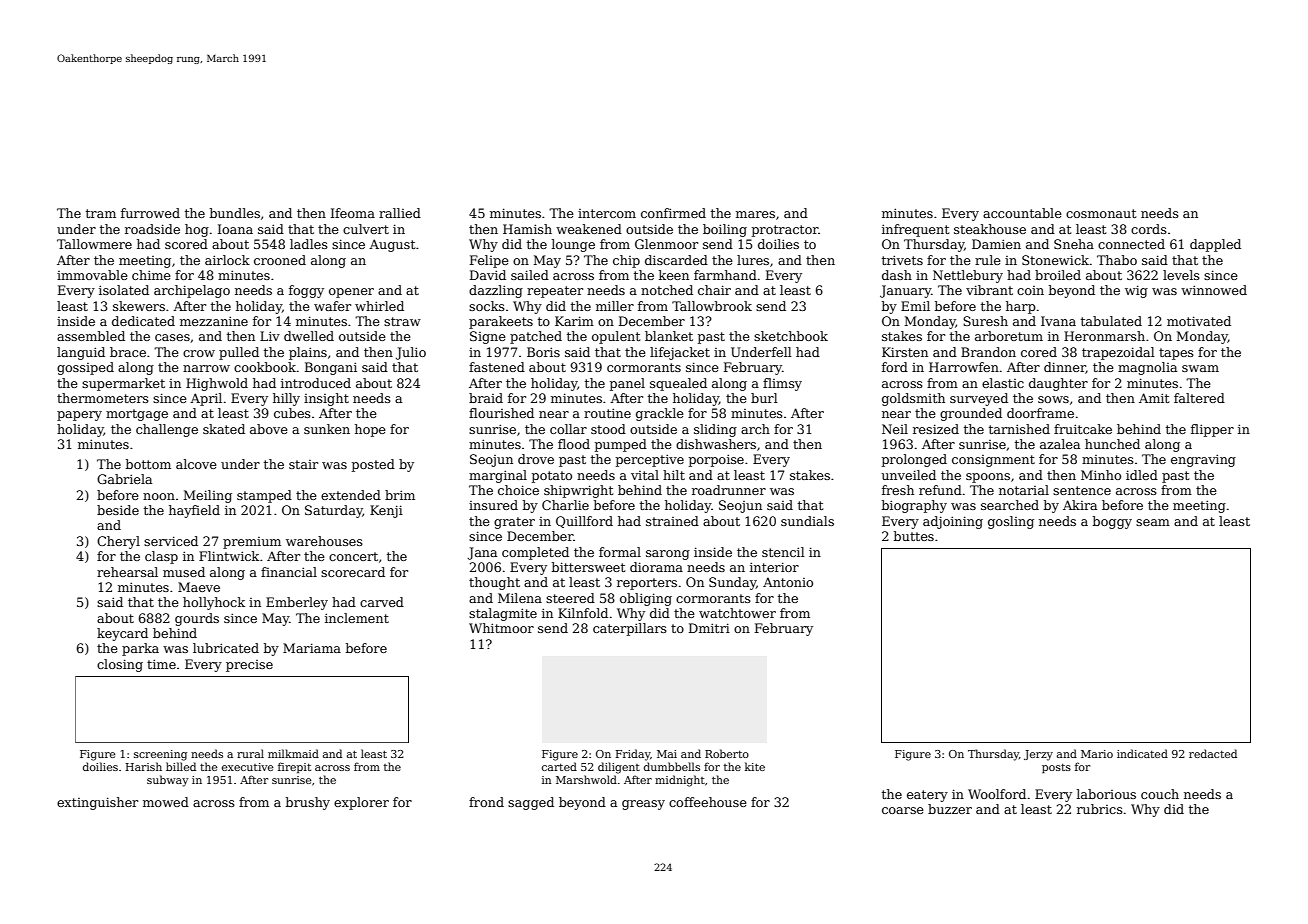  Describe the element at coordinates (1112, 522) in the screenshot. I see `boggy` at that location.
